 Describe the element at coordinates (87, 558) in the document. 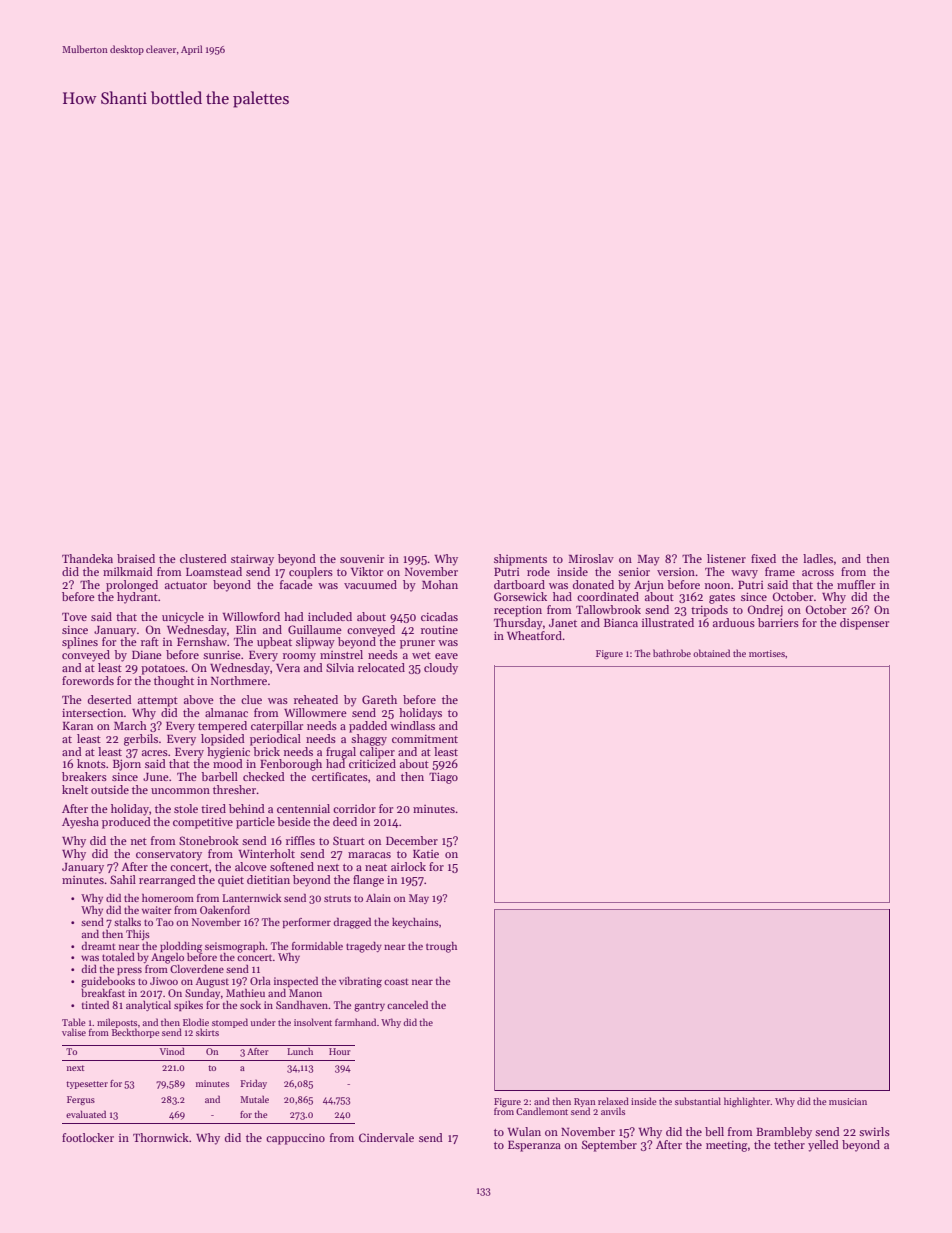

I see `Thandeka` at that location.
